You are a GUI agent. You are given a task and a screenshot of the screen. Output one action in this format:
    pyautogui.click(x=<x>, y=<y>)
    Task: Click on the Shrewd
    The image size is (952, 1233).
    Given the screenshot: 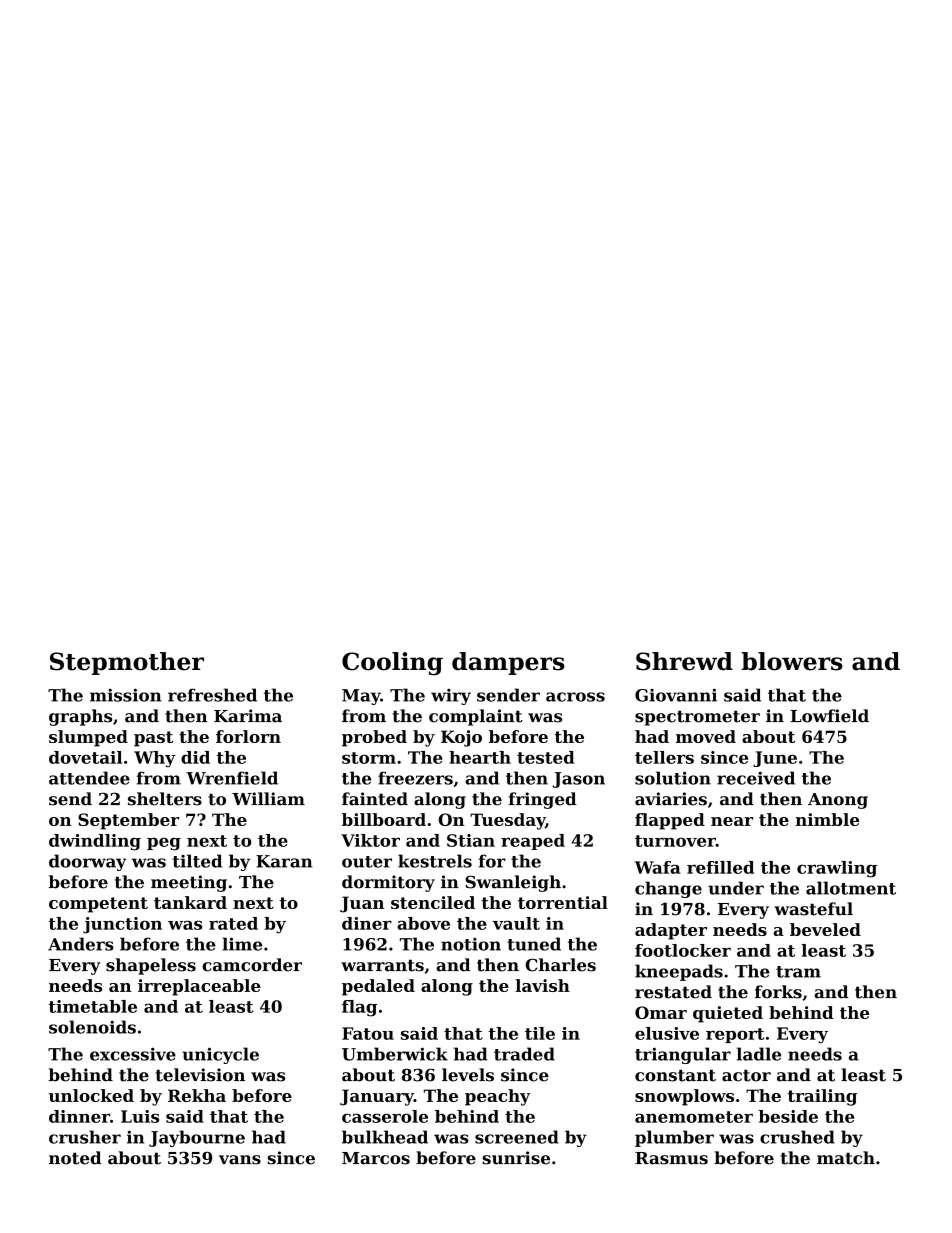 What is the action you would take?
    pyautogui.click(x=684, y=661)
